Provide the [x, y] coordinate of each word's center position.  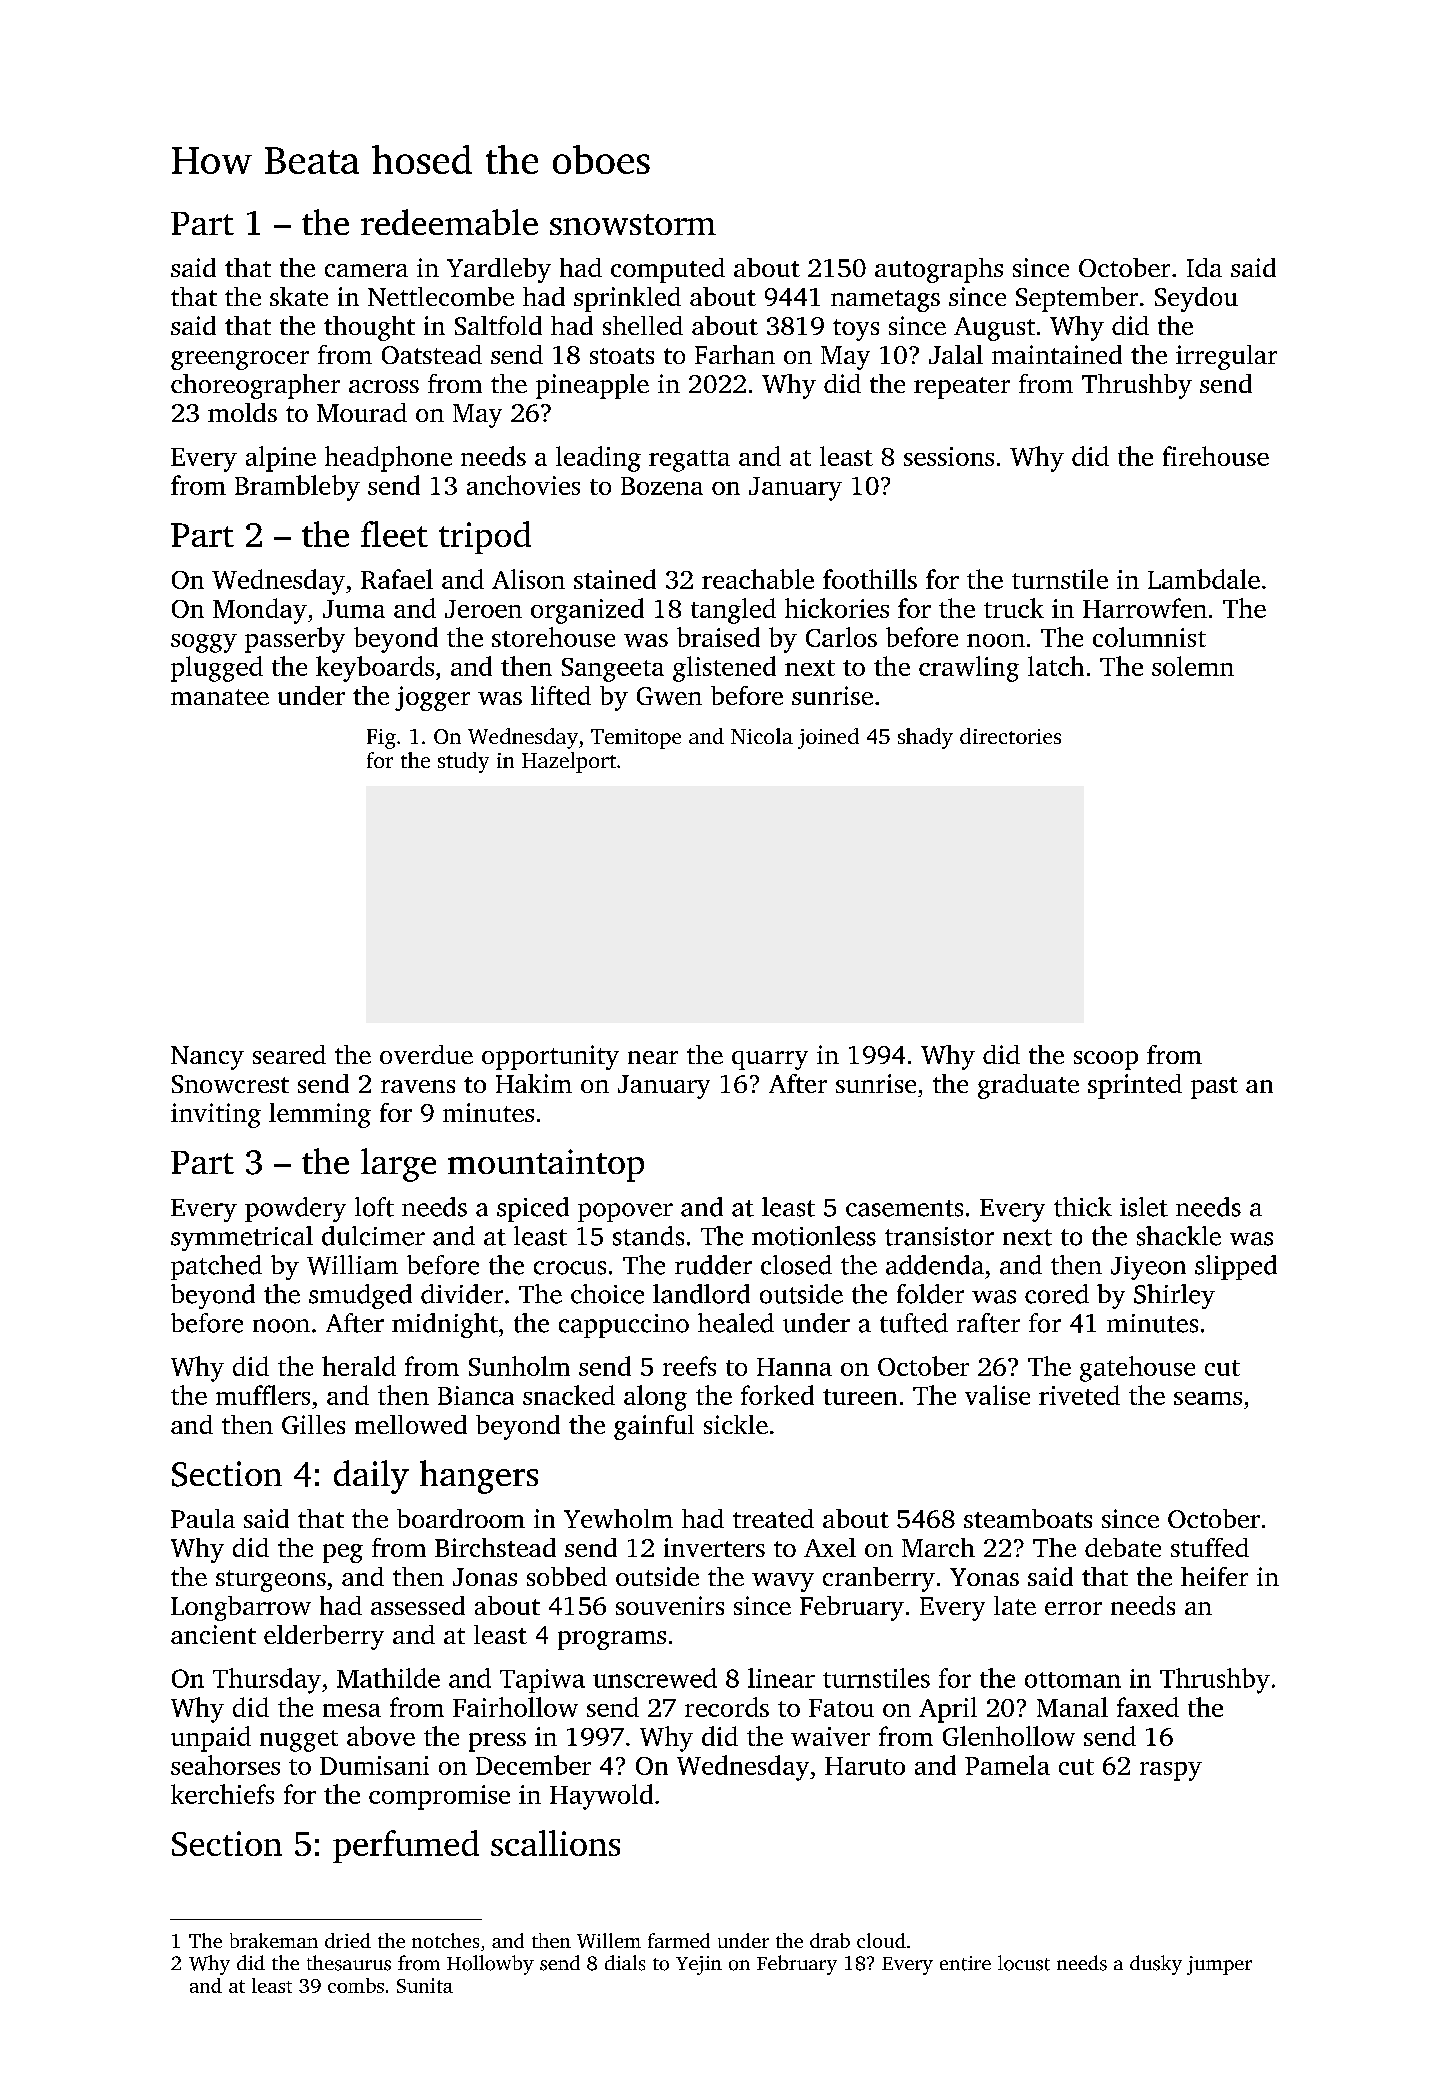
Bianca [476, 1395]
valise [997, 1395]
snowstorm [633, 224]
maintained [1057, 354]
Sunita [425, 1985]
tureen [860, 1397]
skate [299, 296]
